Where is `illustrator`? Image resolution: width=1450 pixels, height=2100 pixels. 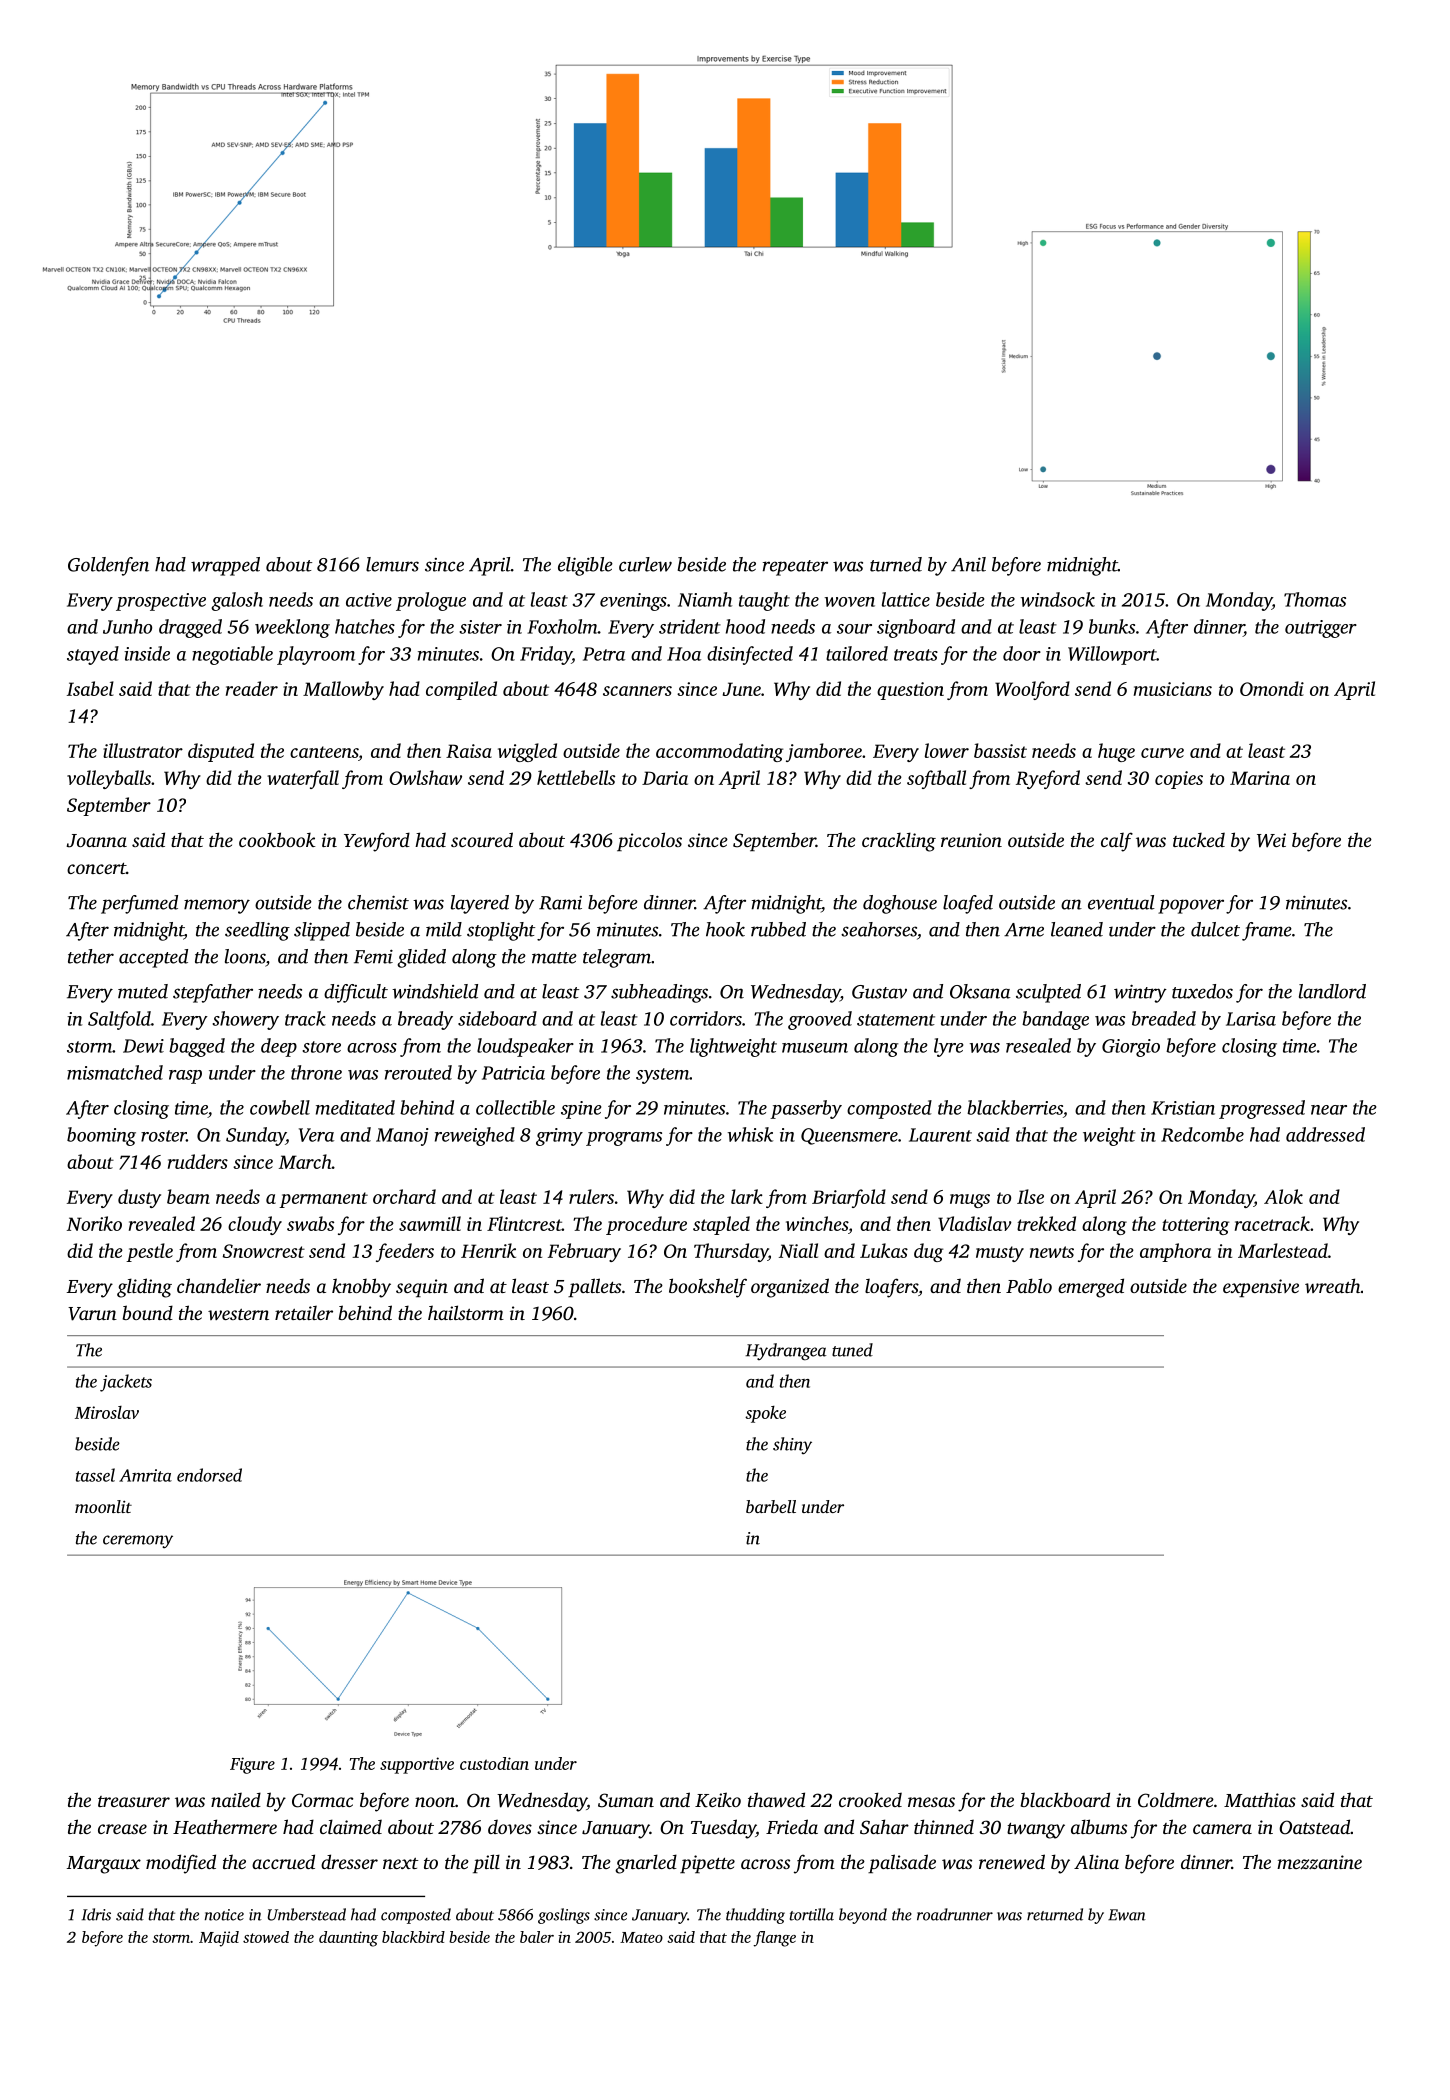 illustrator is located at coordinates (143, 750).
